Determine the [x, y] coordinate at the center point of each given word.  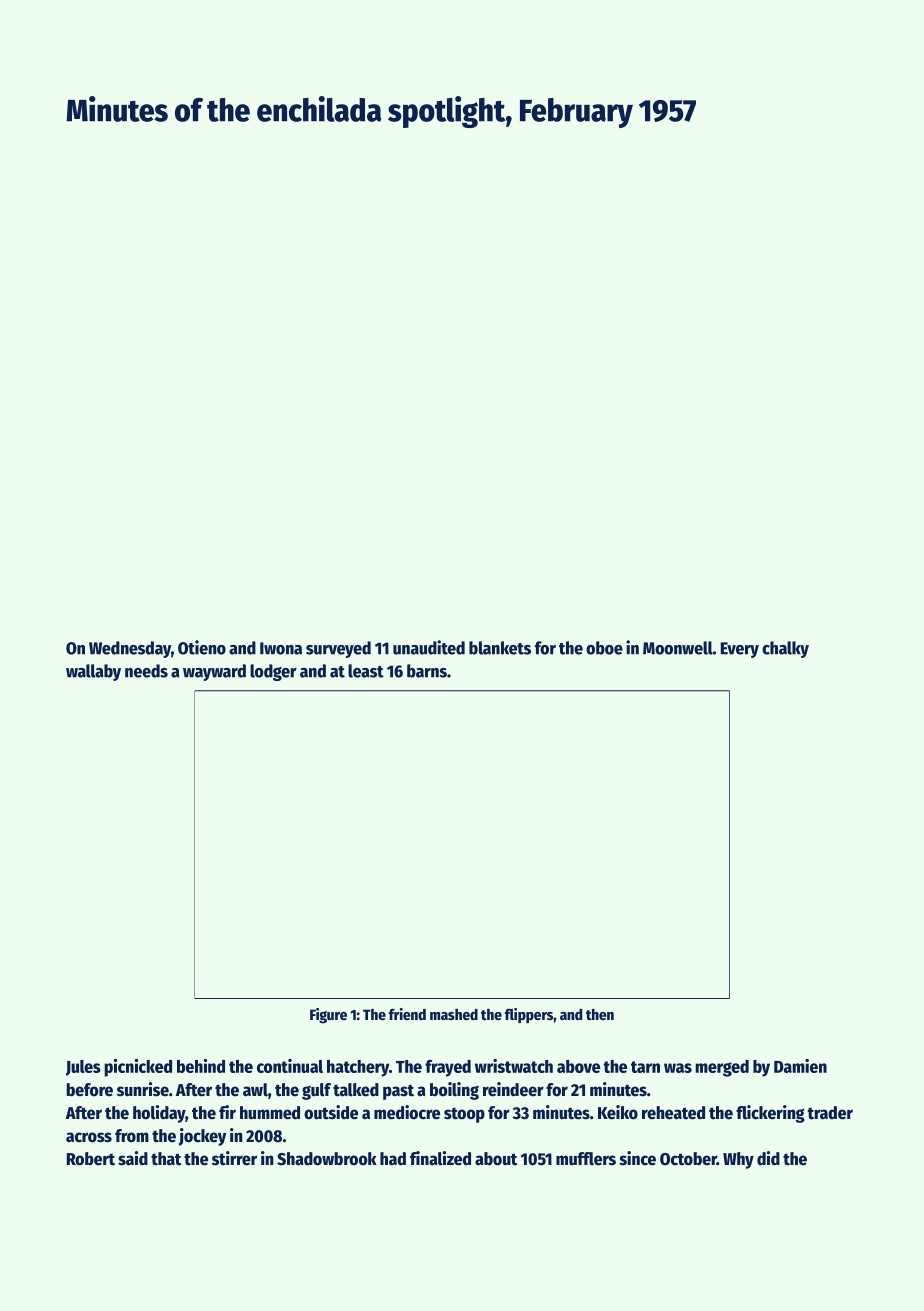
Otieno [202, 647]
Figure [328, 1016]
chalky [785, 649]
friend [407, 1014]
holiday [159, 1114]
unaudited [429, 647]
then [600, 1014]
